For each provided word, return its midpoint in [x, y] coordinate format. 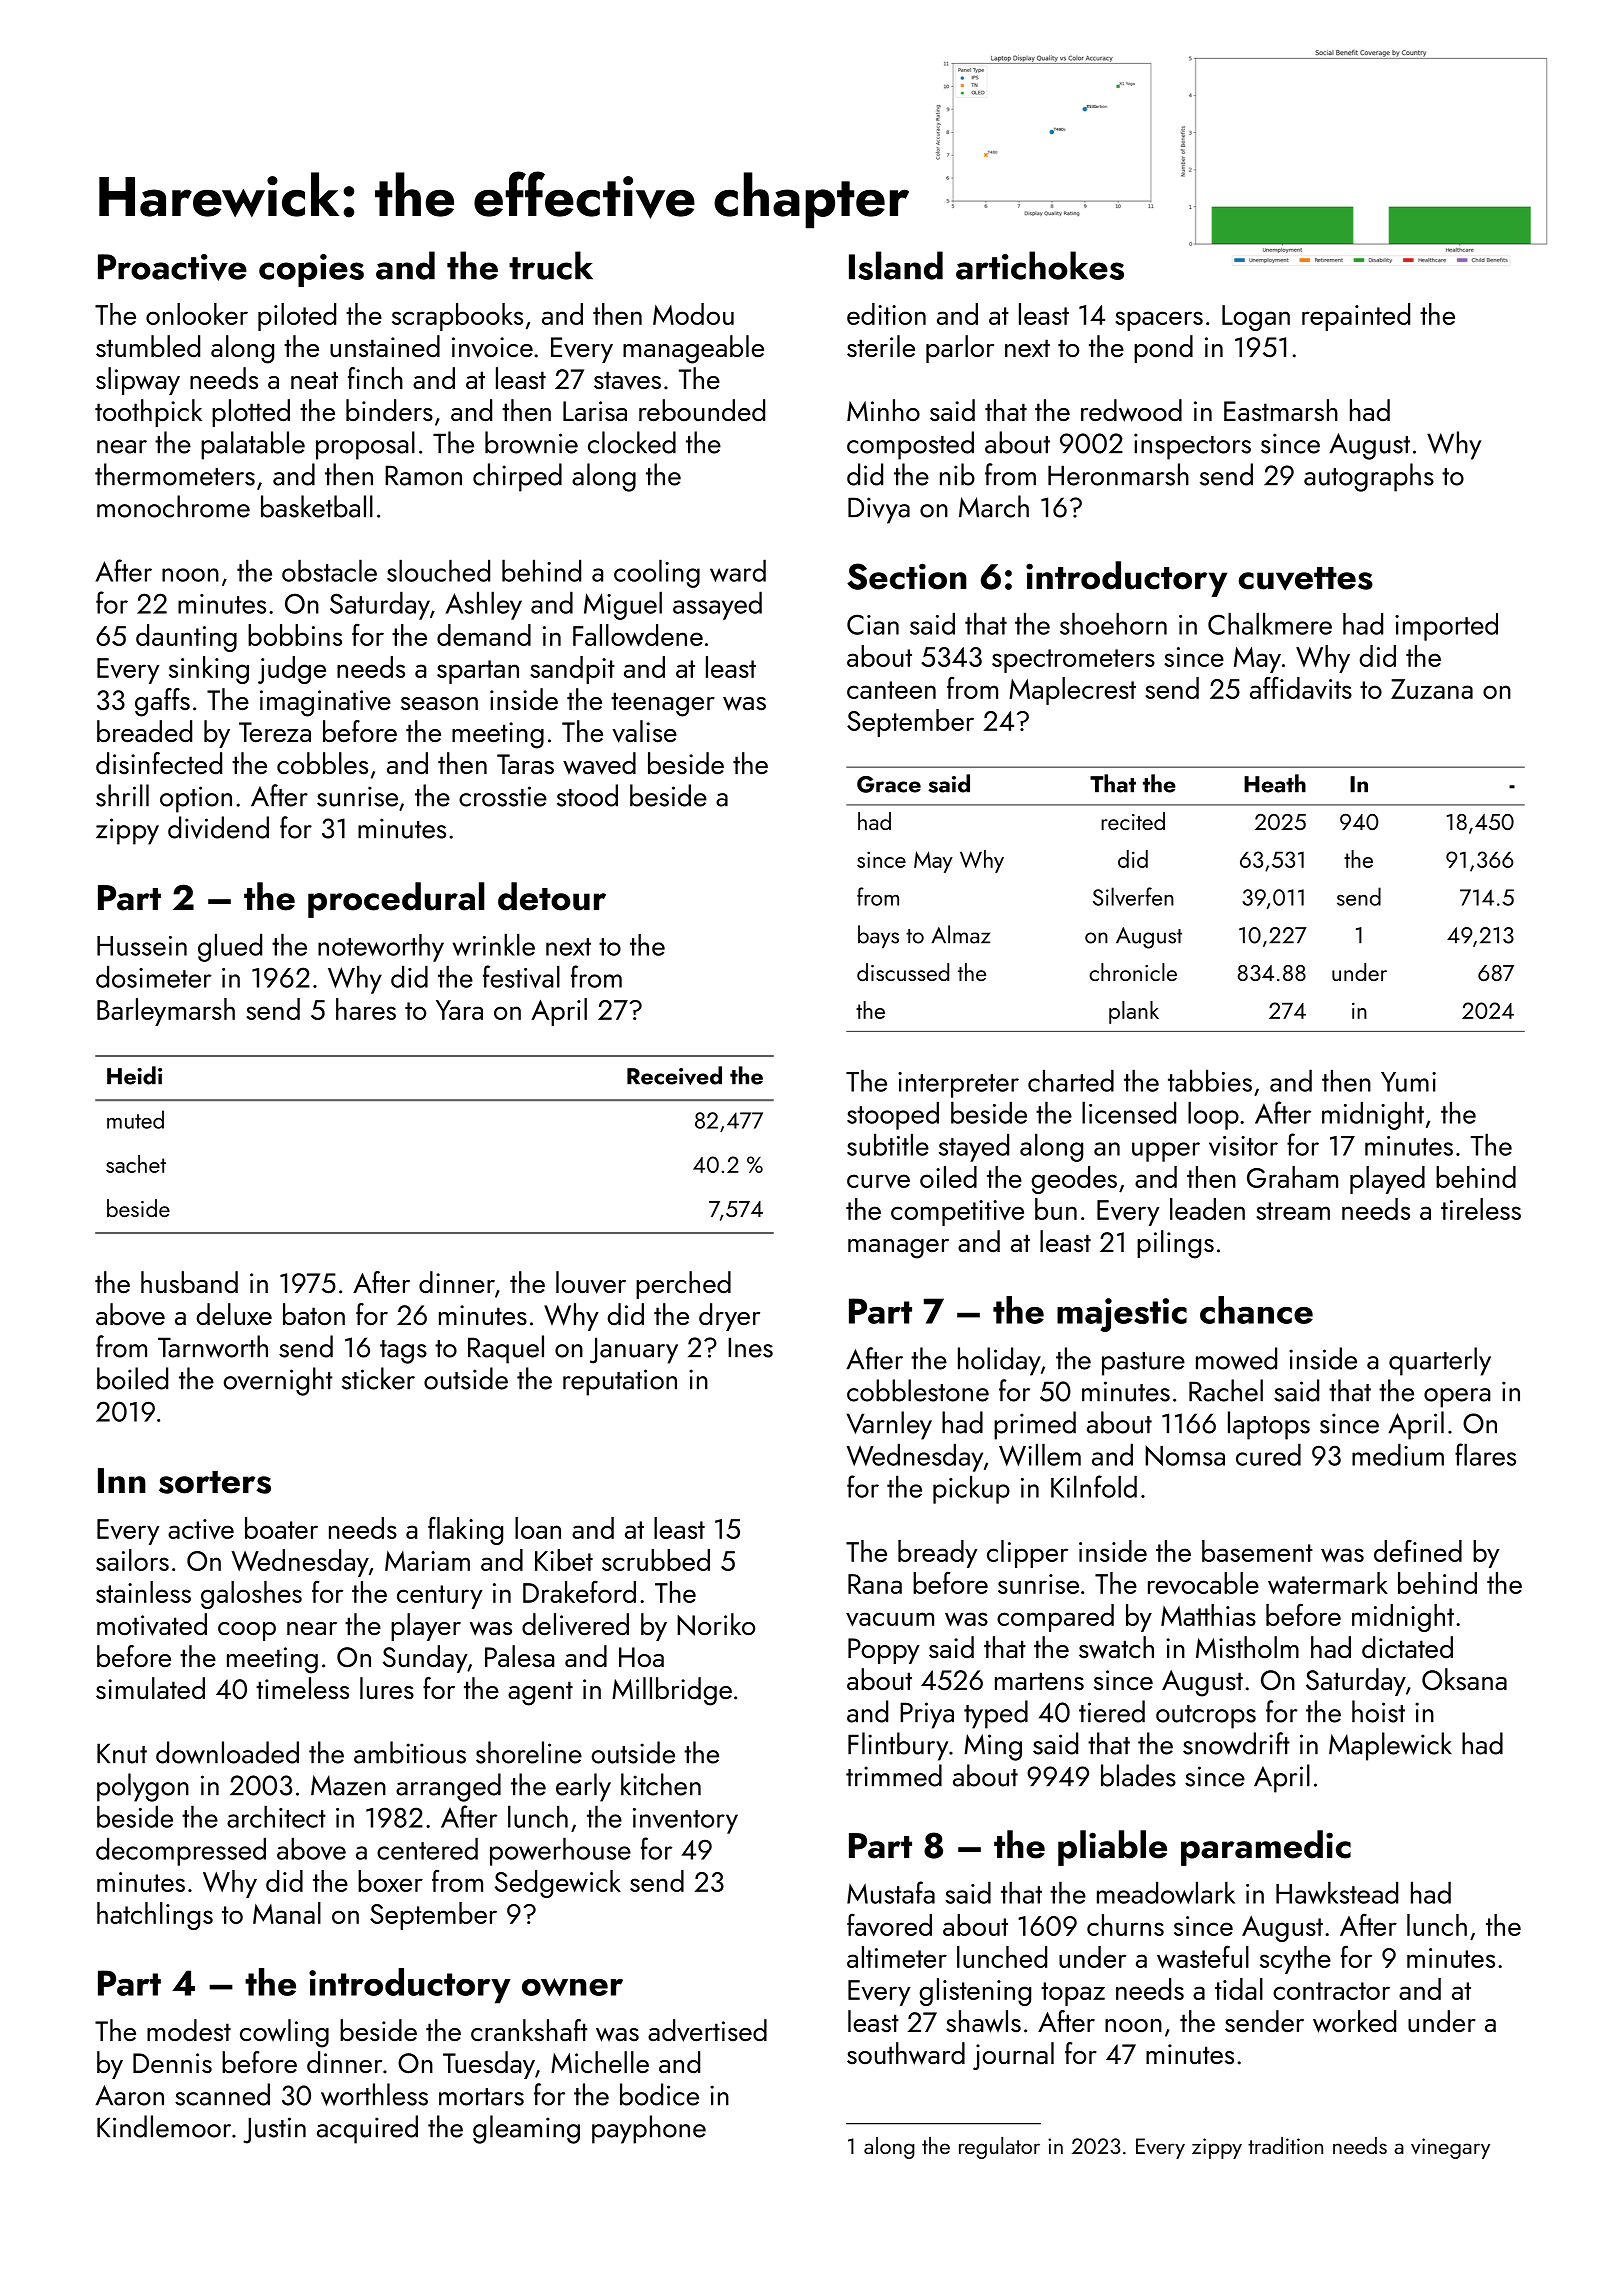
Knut [122, 1753]
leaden [1207, 1209]
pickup [971, 1489]
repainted [1356, 317]
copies [311, 270]
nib [957, 474]
